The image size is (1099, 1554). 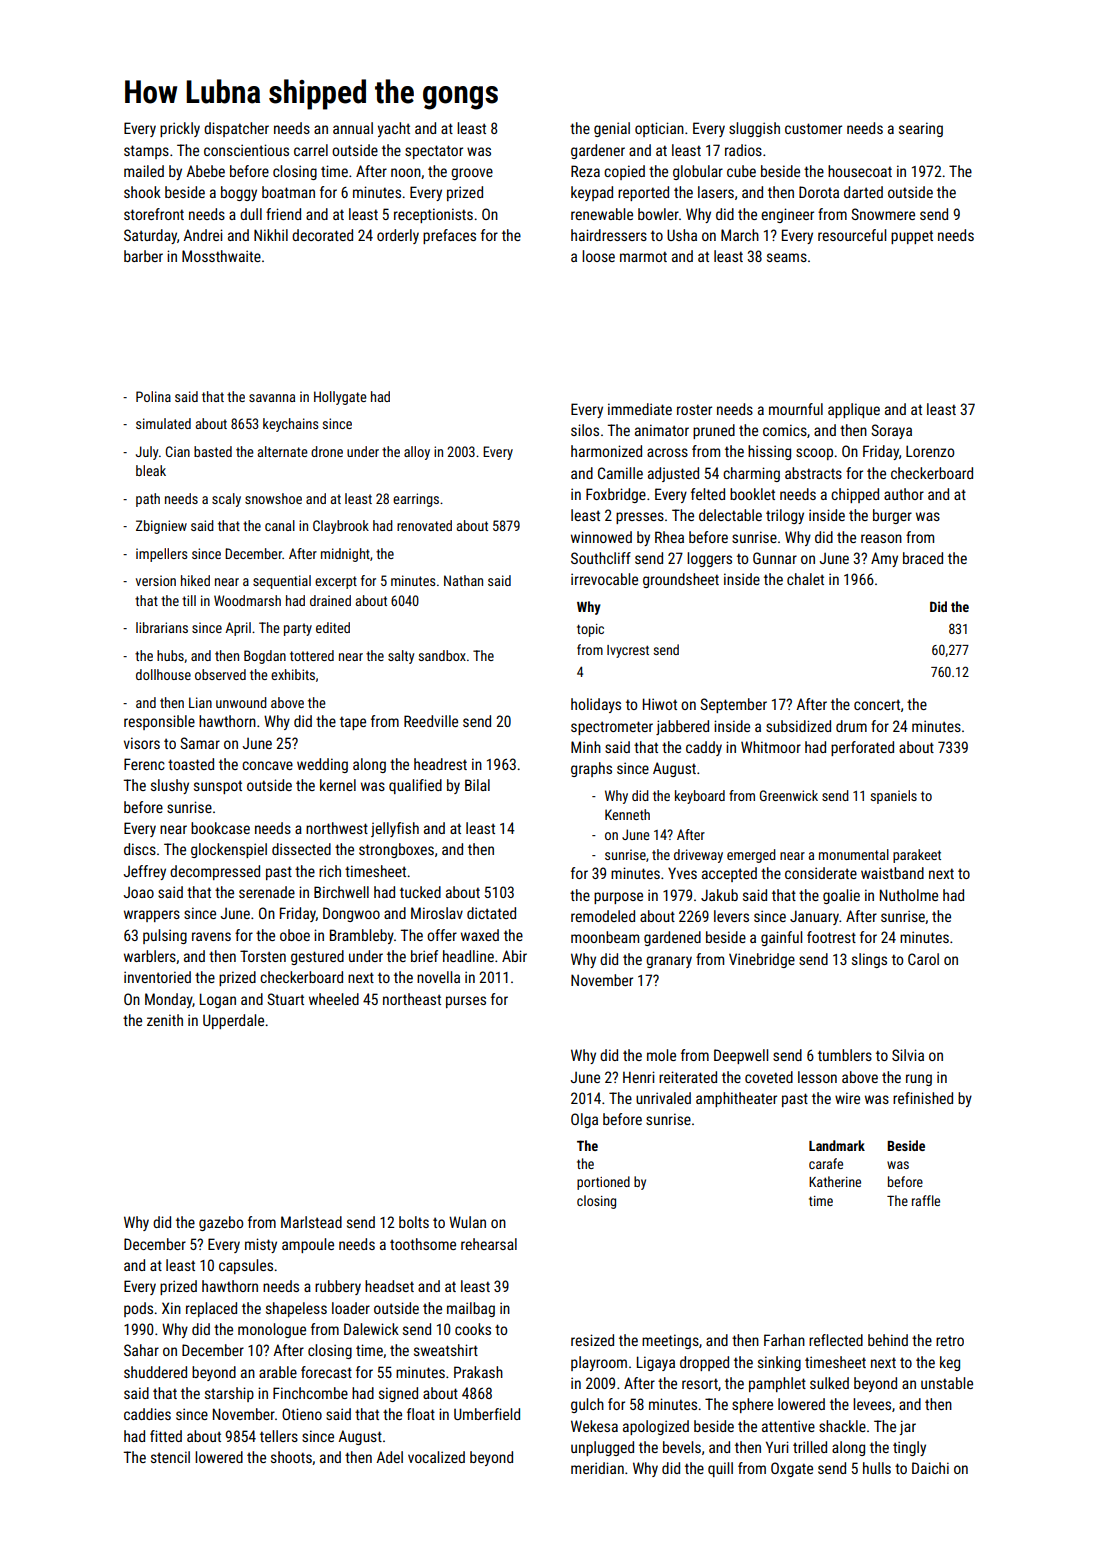 What do you see at coordinates (311, 1222) in the screenshot?
I see `Marlstead` at bounding box center [311, 1222].
